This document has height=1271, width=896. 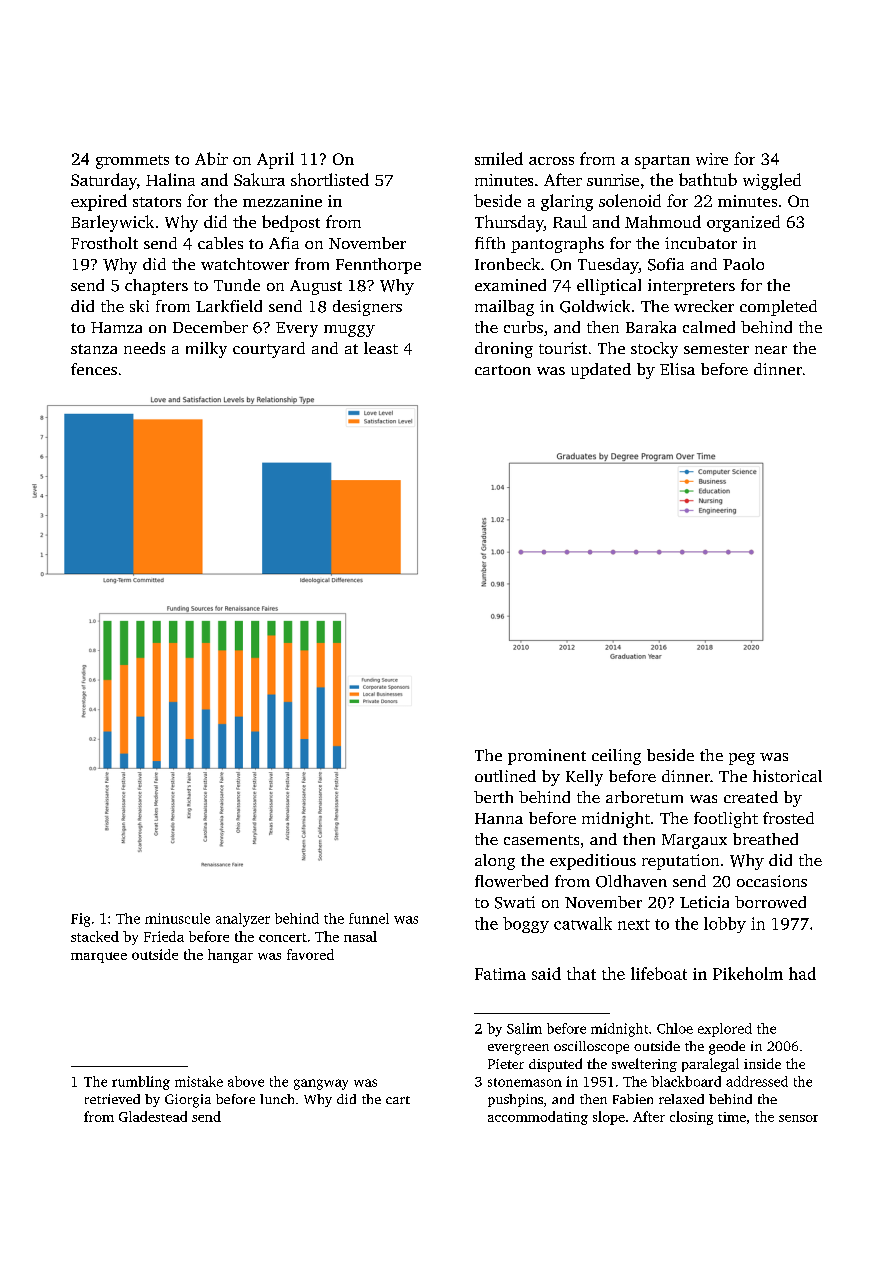 I want to click on wiggled, so click(x=772, y=181).
